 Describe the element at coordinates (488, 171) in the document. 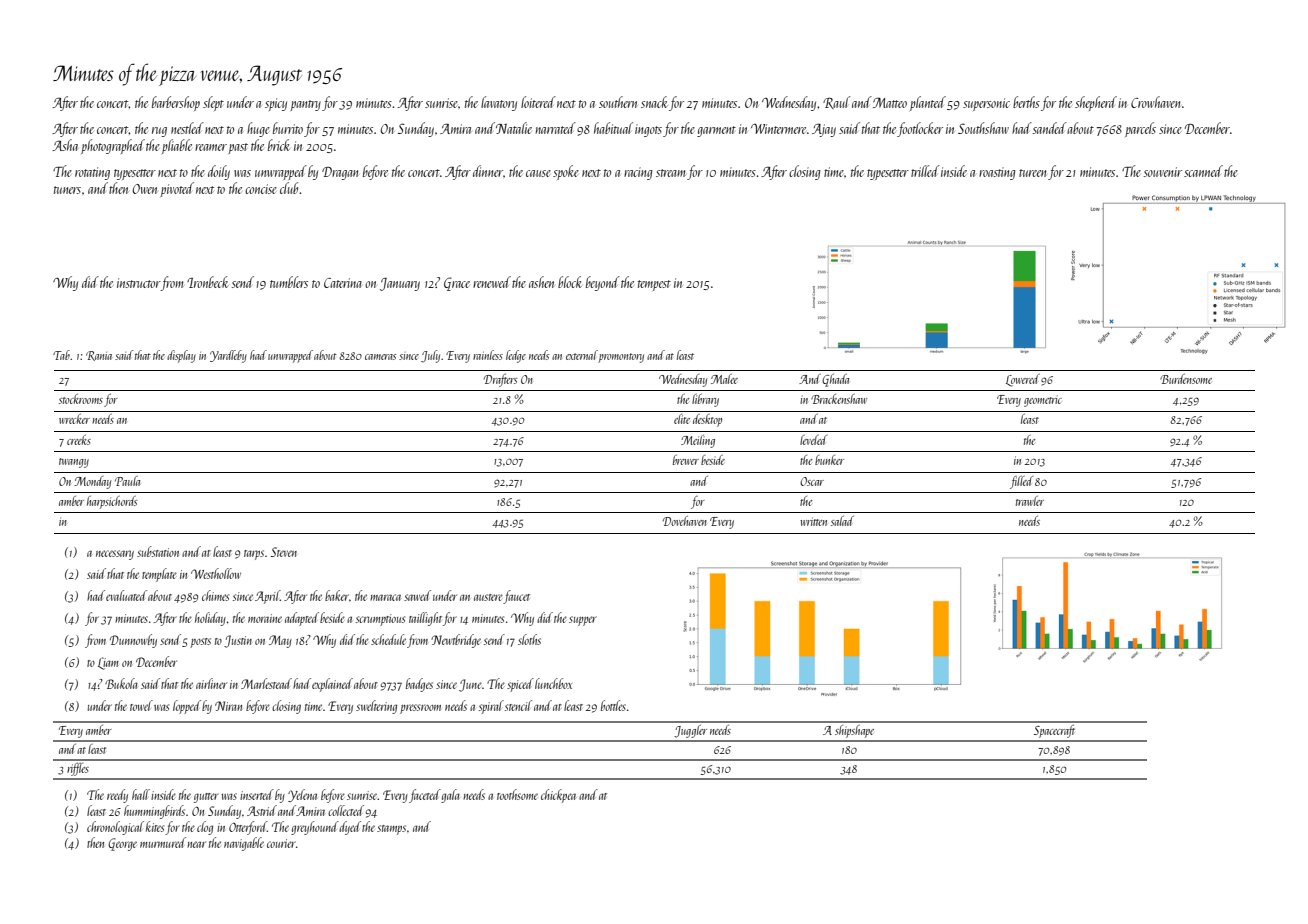

I see `dinner` at that location.
